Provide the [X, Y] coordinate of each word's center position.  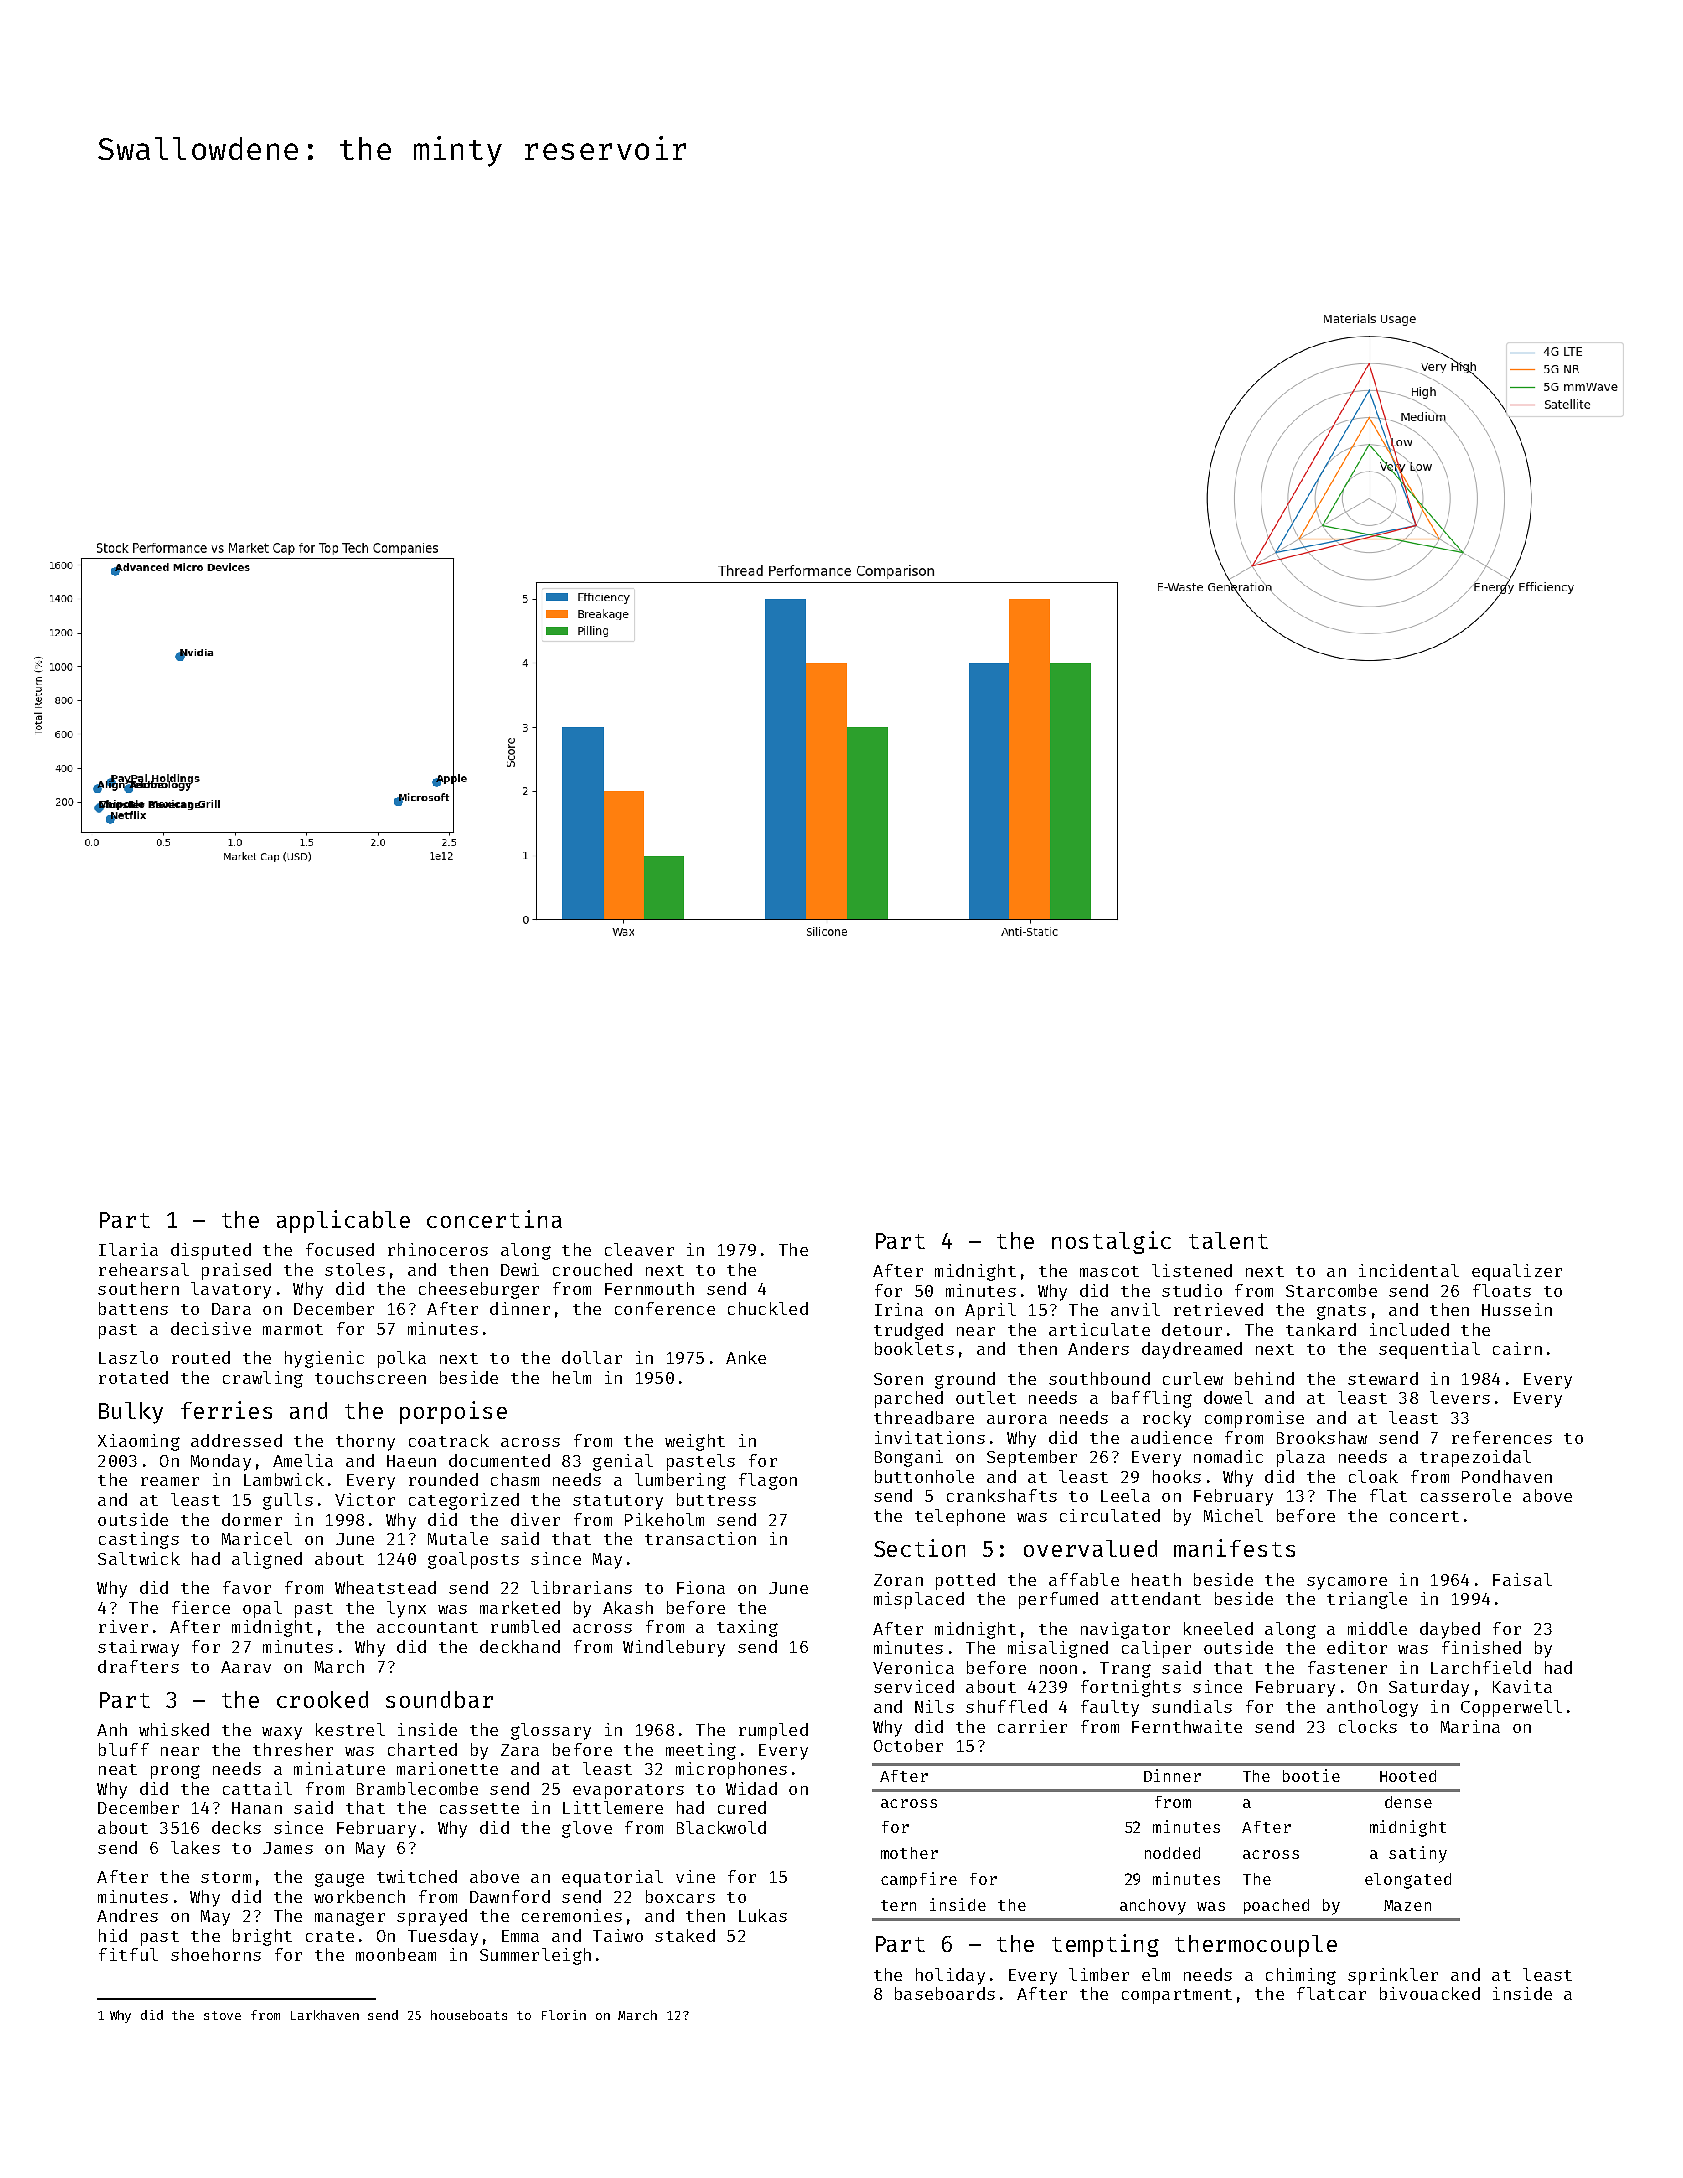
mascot [1109, 1271]
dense [1408, 1802]
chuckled [768, 1308]
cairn [1517, 1348]
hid [113, 1935]
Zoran [898, 1580]
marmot [293, 1329]
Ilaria [128, 1249]
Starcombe [1331, 1290]
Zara [520, 1750]
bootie [1311, 1775]
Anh [112, 1729]
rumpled [773, 1731]
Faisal [1522, 1579]
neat [118, 1769]
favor [247, 1587]
